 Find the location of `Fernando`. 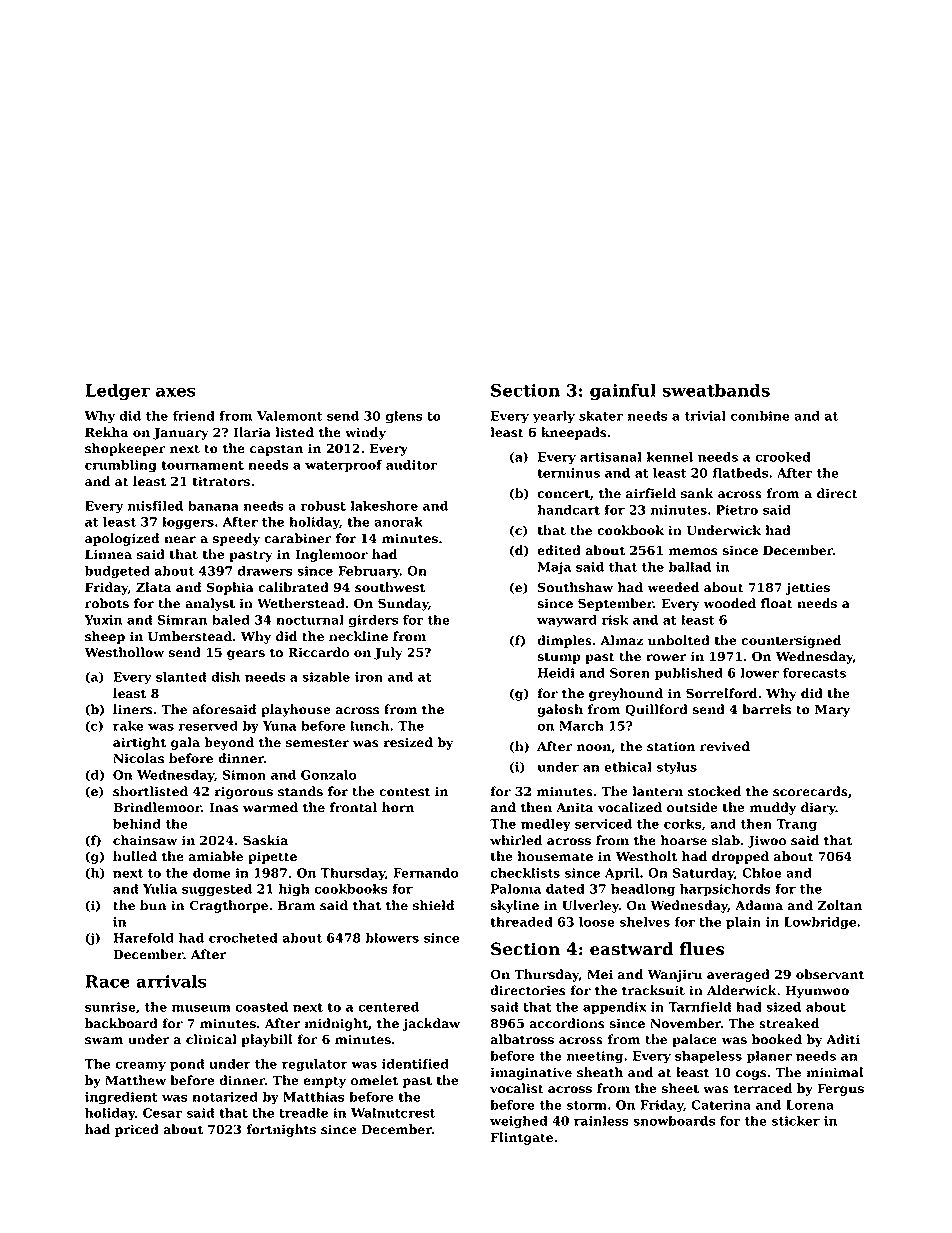

Fernando is located at coordinates (426, 873).
